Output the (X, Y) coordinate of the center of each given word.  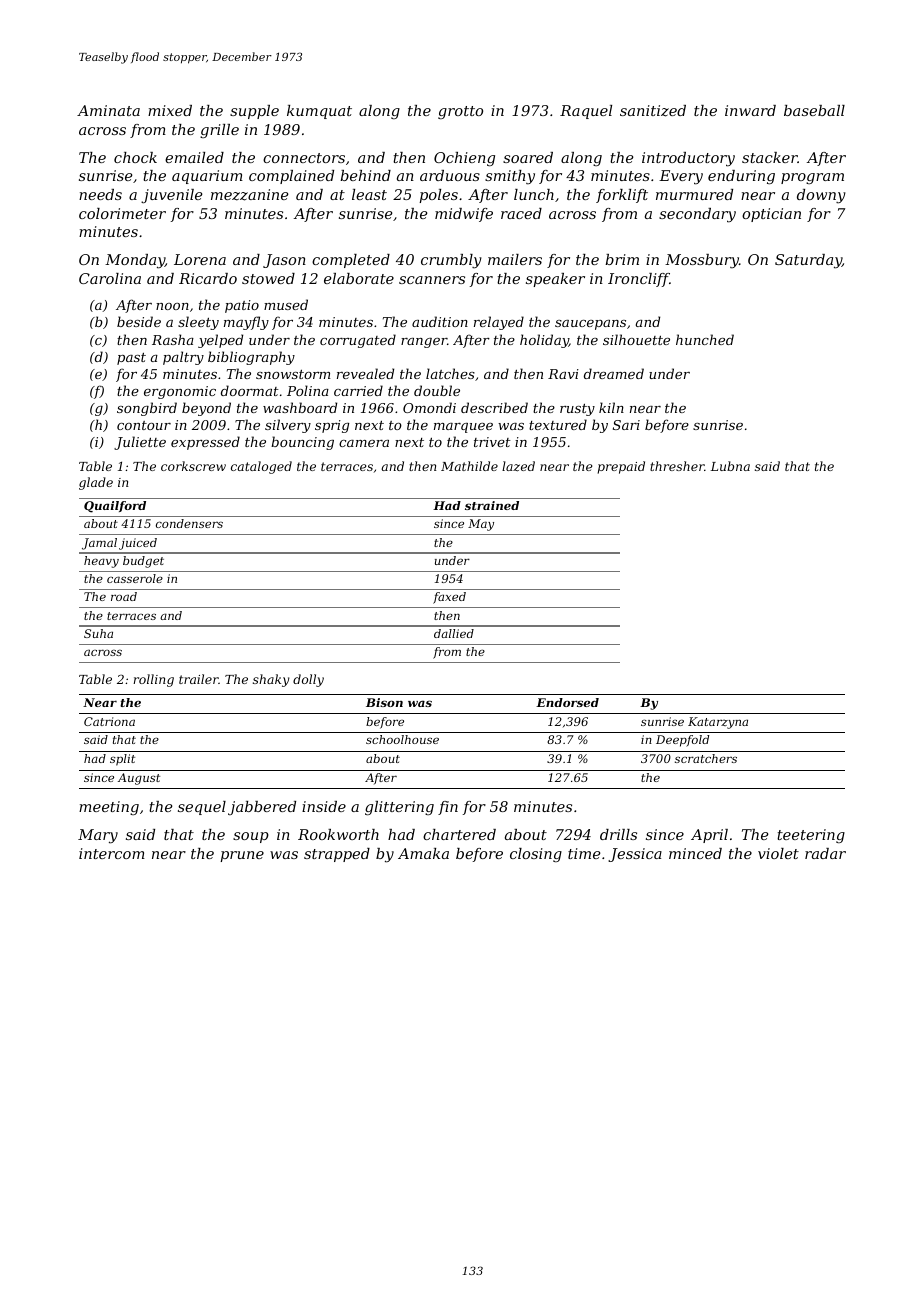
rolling (153, 680)
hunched (705, 339)
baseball (814, 110)
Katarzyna (718, 723)
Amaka (423, 853)
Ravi (563, 374)
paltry (183, 358)
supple (254, 112)
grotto (460, 112)
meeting (109, 808)
